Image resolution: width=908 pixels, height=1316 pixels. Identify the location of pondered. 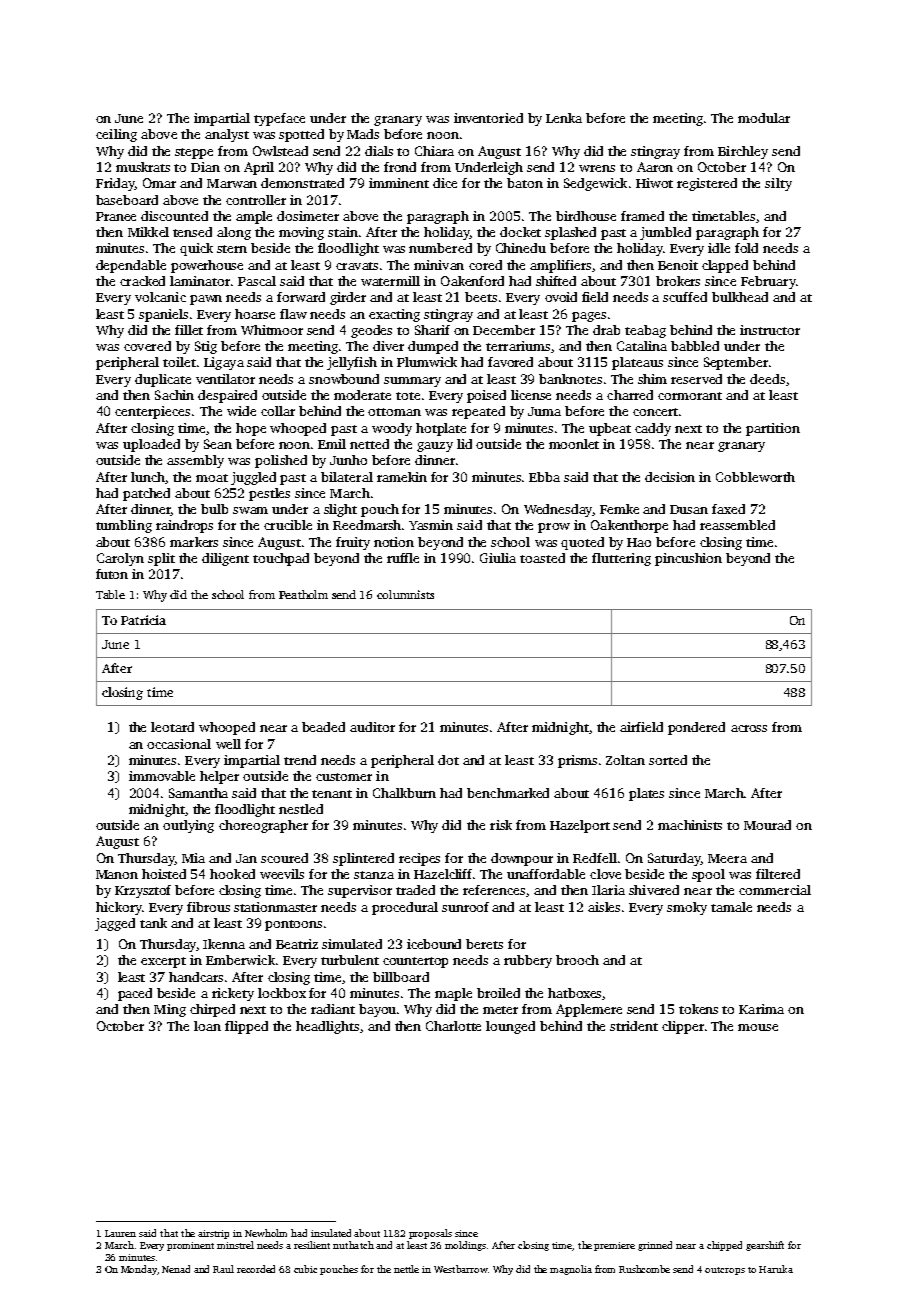
(696, 728).
